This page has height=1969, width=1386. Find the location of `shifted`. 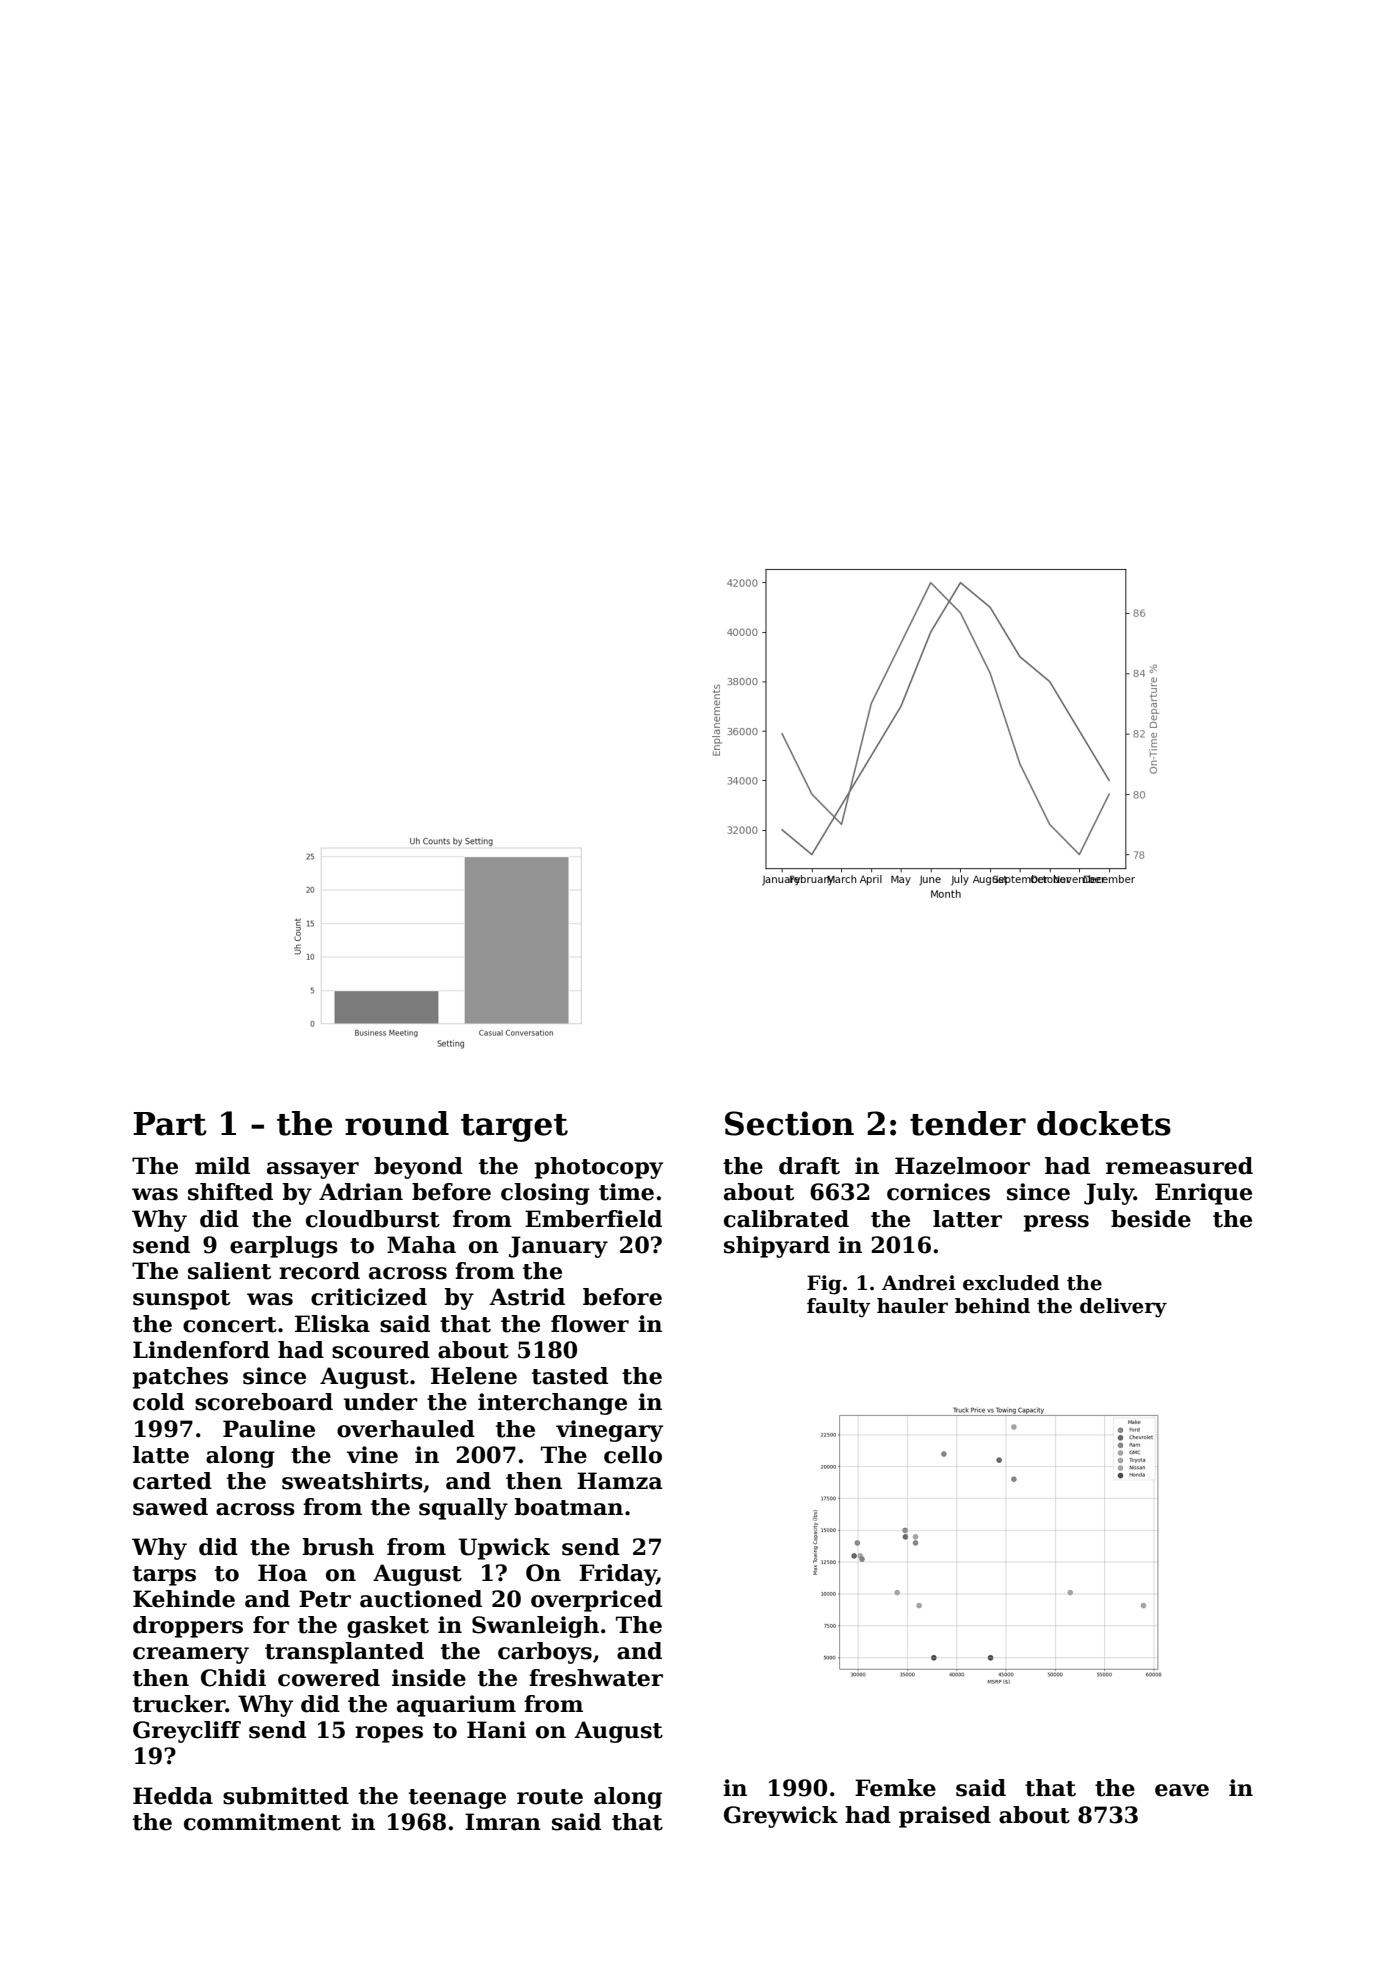

shifted is located at coordinates (230, 1192).
